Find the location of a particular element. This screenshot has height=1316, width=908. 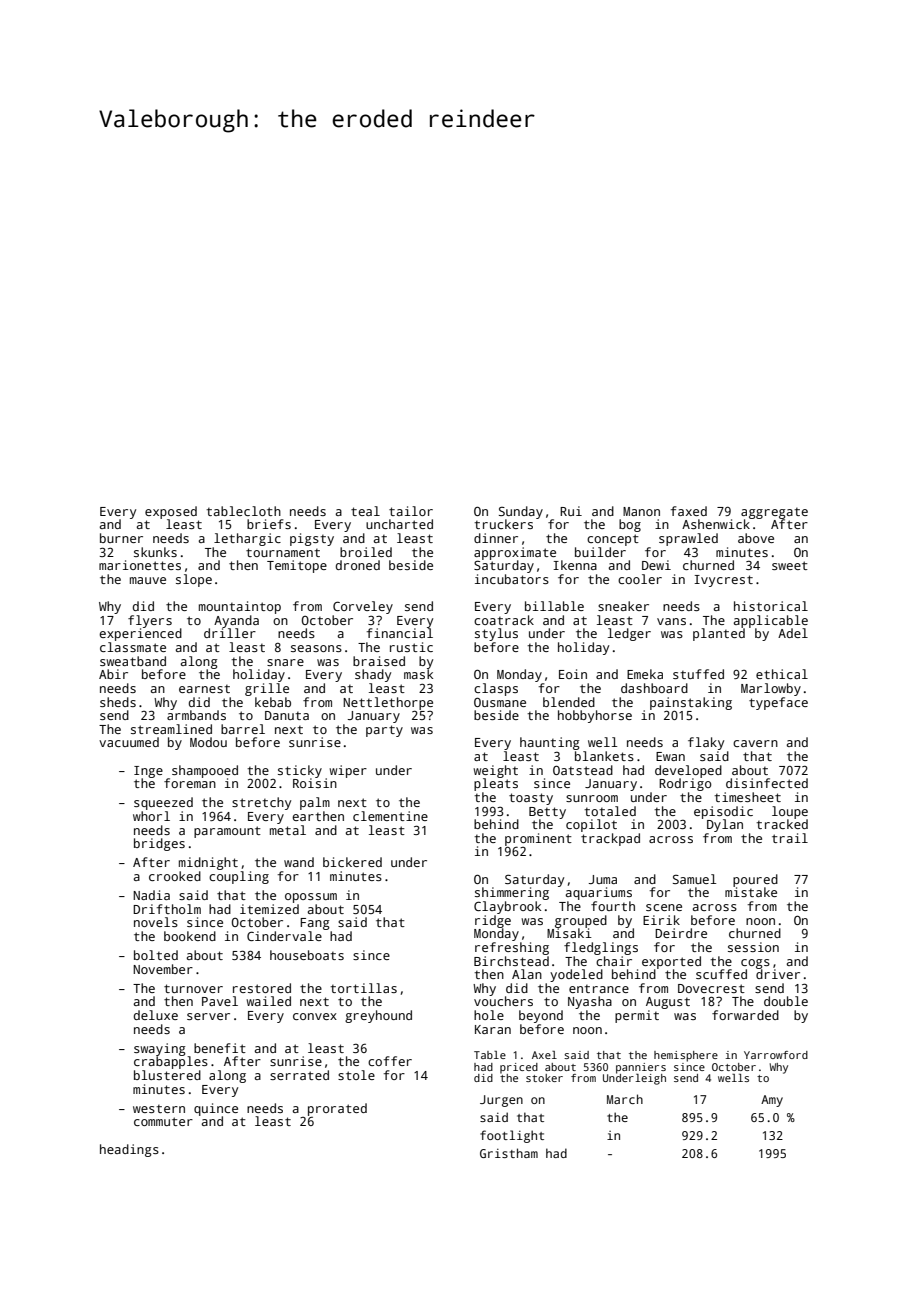

tracked is located at coordinates (782, 824).
